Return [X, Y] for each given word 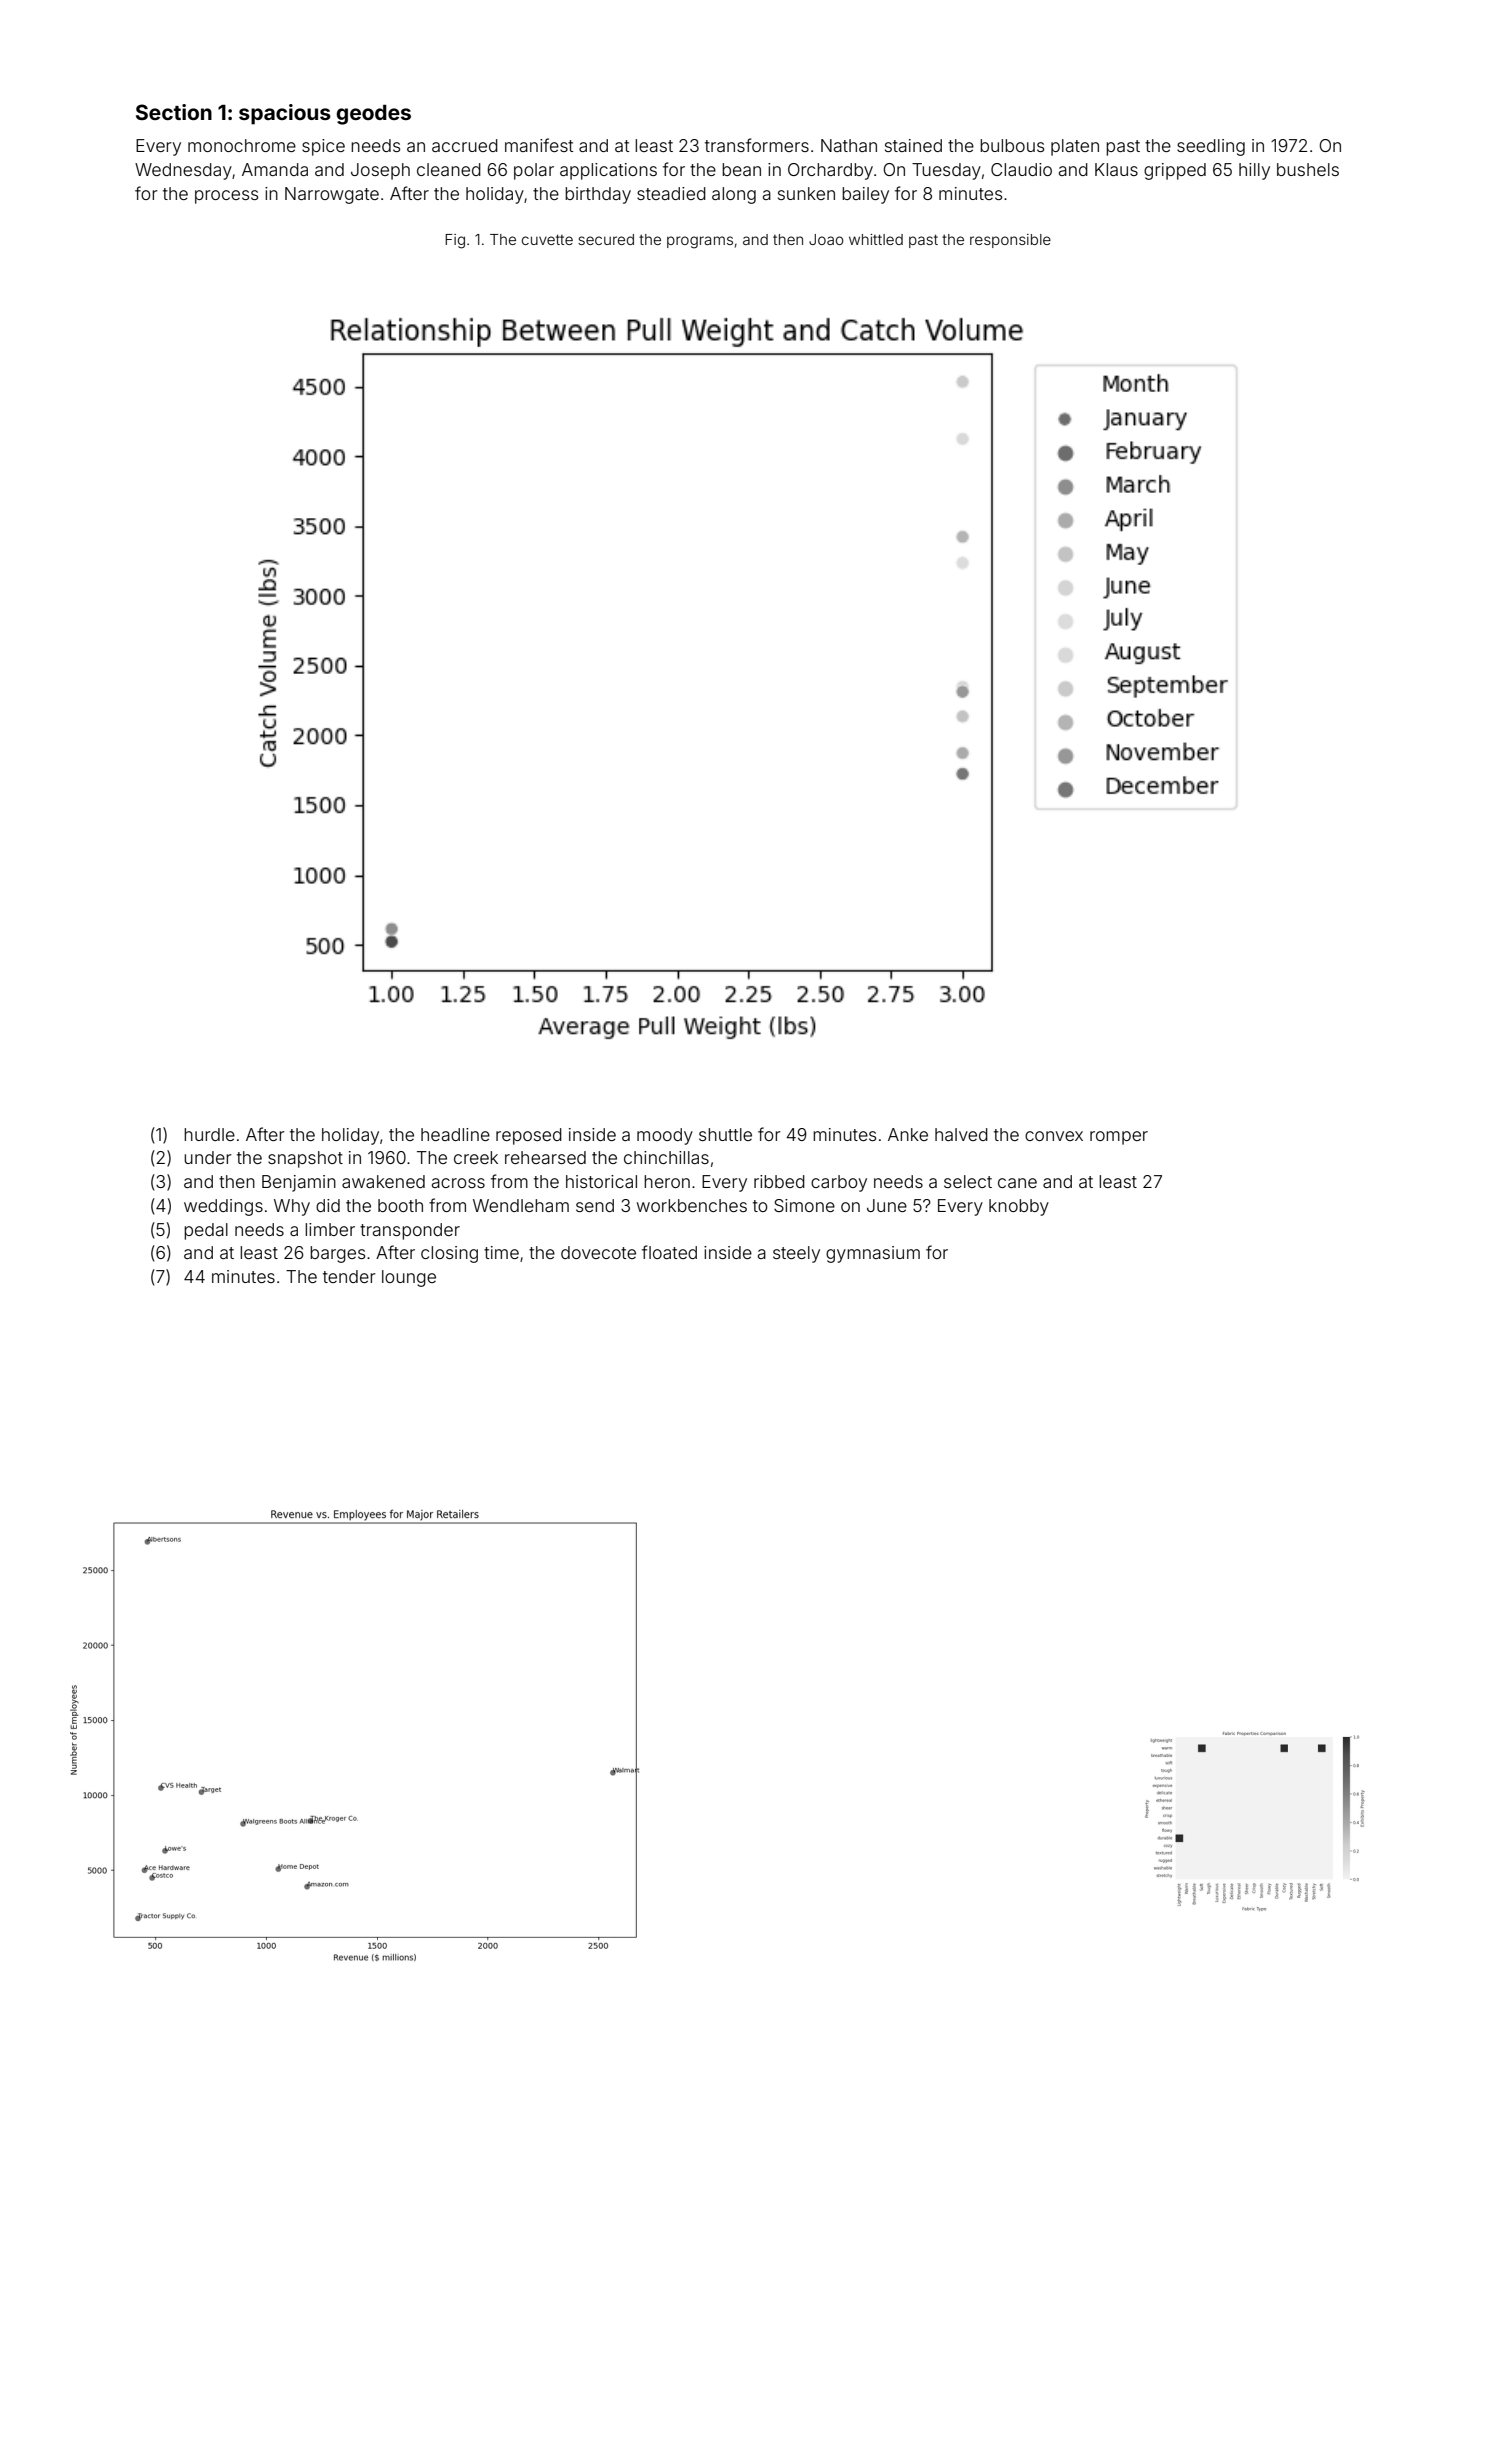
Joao [826, 239]
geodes [374, 115]
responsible [1010, 241]
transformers [757, 145]
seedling [1211, 147]
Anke [908, 1134]
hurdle [209, 1134]
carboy [839, 1183]
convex [1054, 1136]
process [226, 197]
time [501, 1252]
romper [1119, 1138]
